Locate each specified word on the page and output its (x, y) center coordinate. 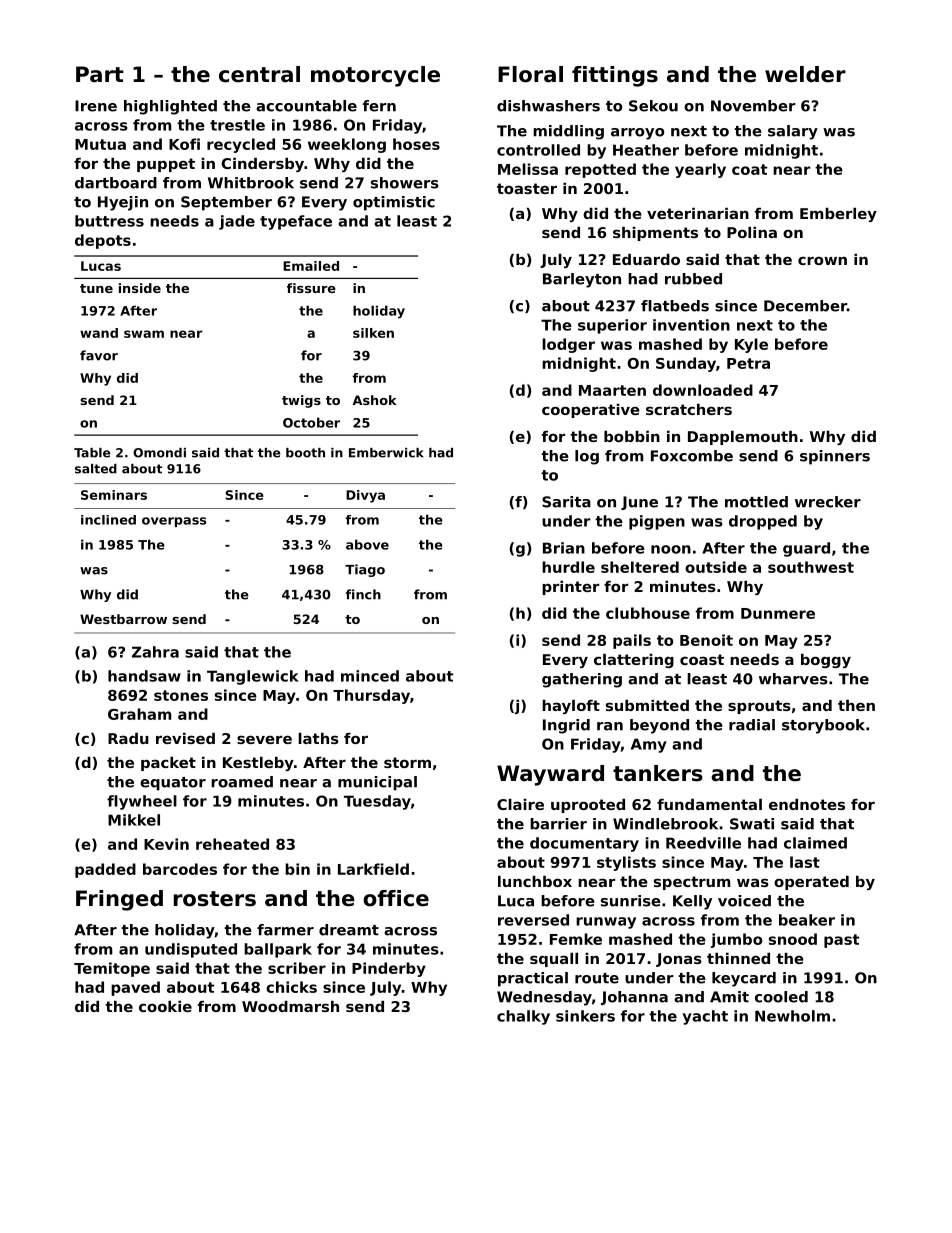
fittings (615, 76)
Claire (520, 804)
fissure (311, 288)
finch (363, 594)
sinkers (585, 1016)
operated (811, 883)
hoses (416, 144)
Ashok (374, 400)
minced (370, 676)
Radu (128, 738)
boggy (826, 661)
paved (135, 988)
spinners (835, 457)
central (259, 74)
